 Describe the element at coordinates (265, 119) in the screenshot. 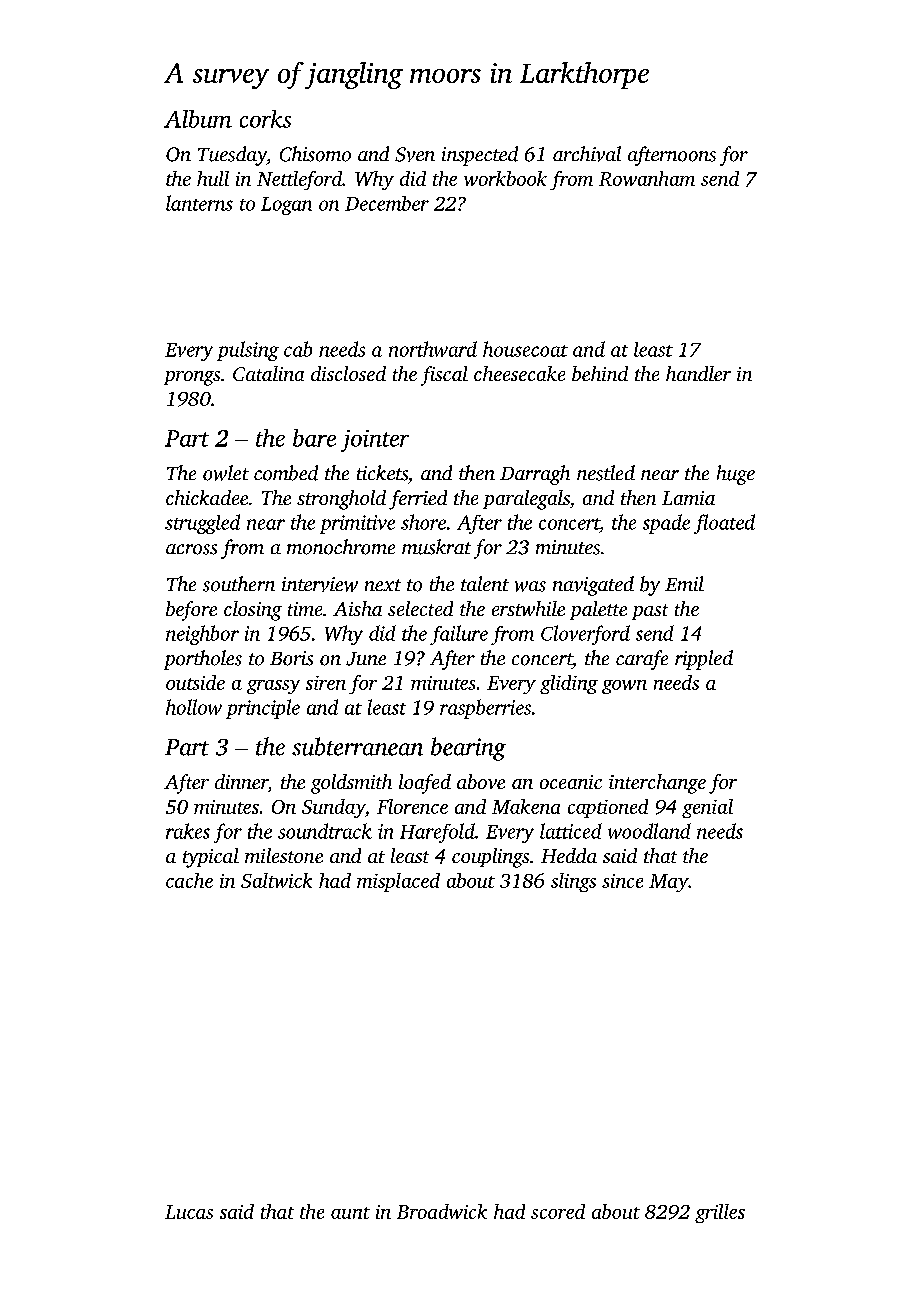

I see `corks` at that location.
